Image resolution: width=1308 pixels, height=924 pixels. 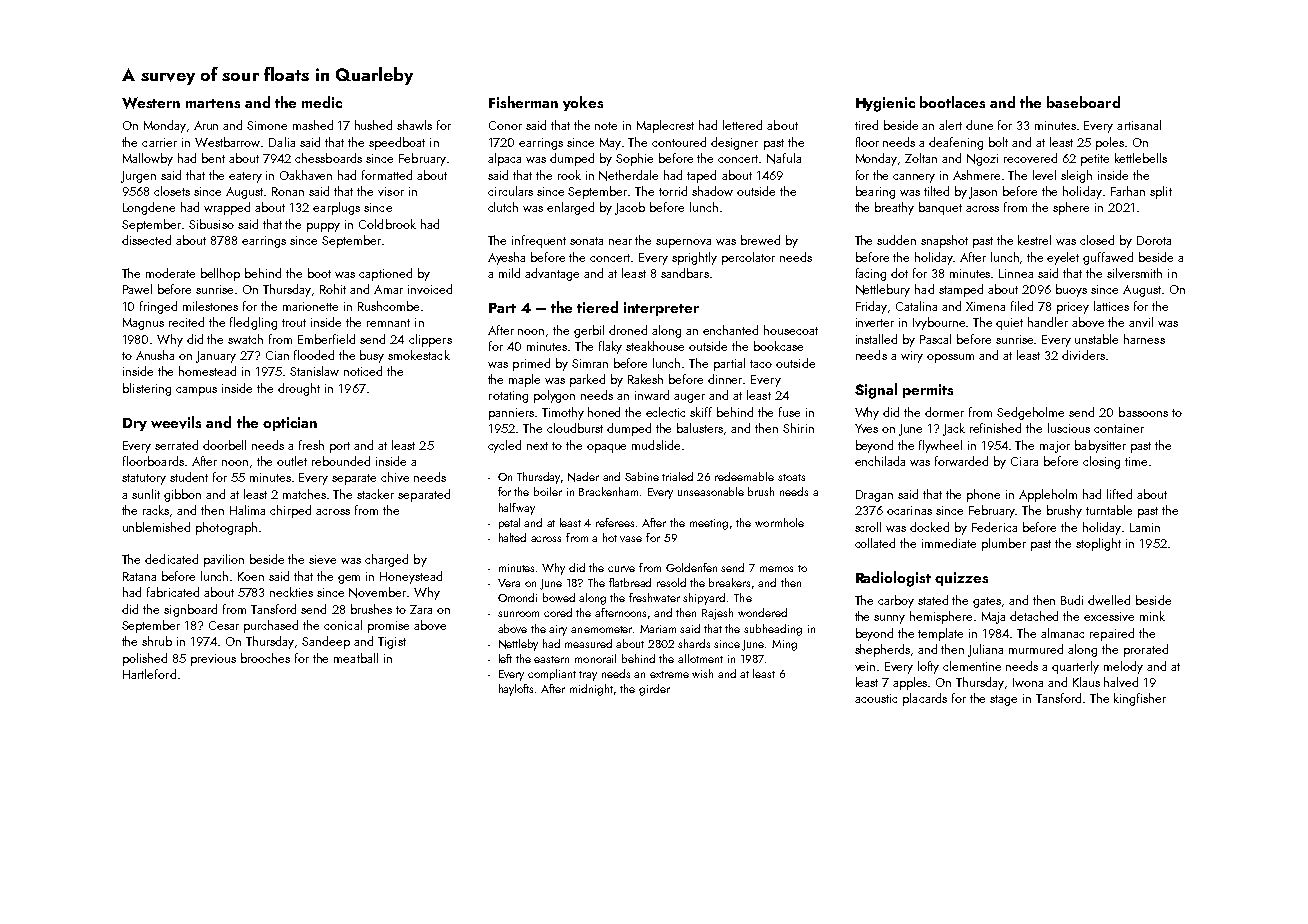 I want to click on compliant, so click(x=552, y=674).
